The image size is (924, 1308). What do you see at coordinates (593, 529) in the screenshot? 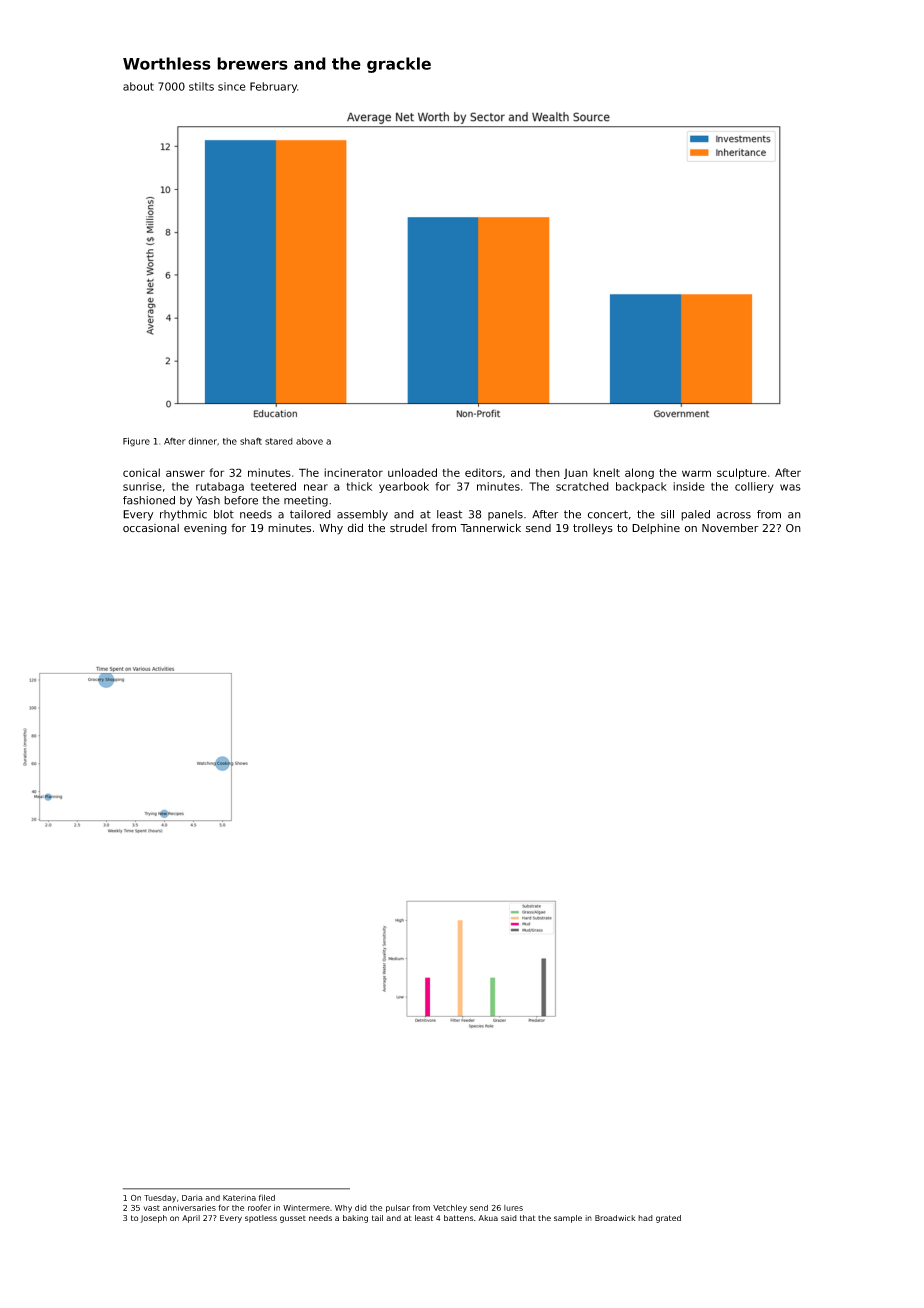
I see `trolleys` at bounding box center [593, 529].
